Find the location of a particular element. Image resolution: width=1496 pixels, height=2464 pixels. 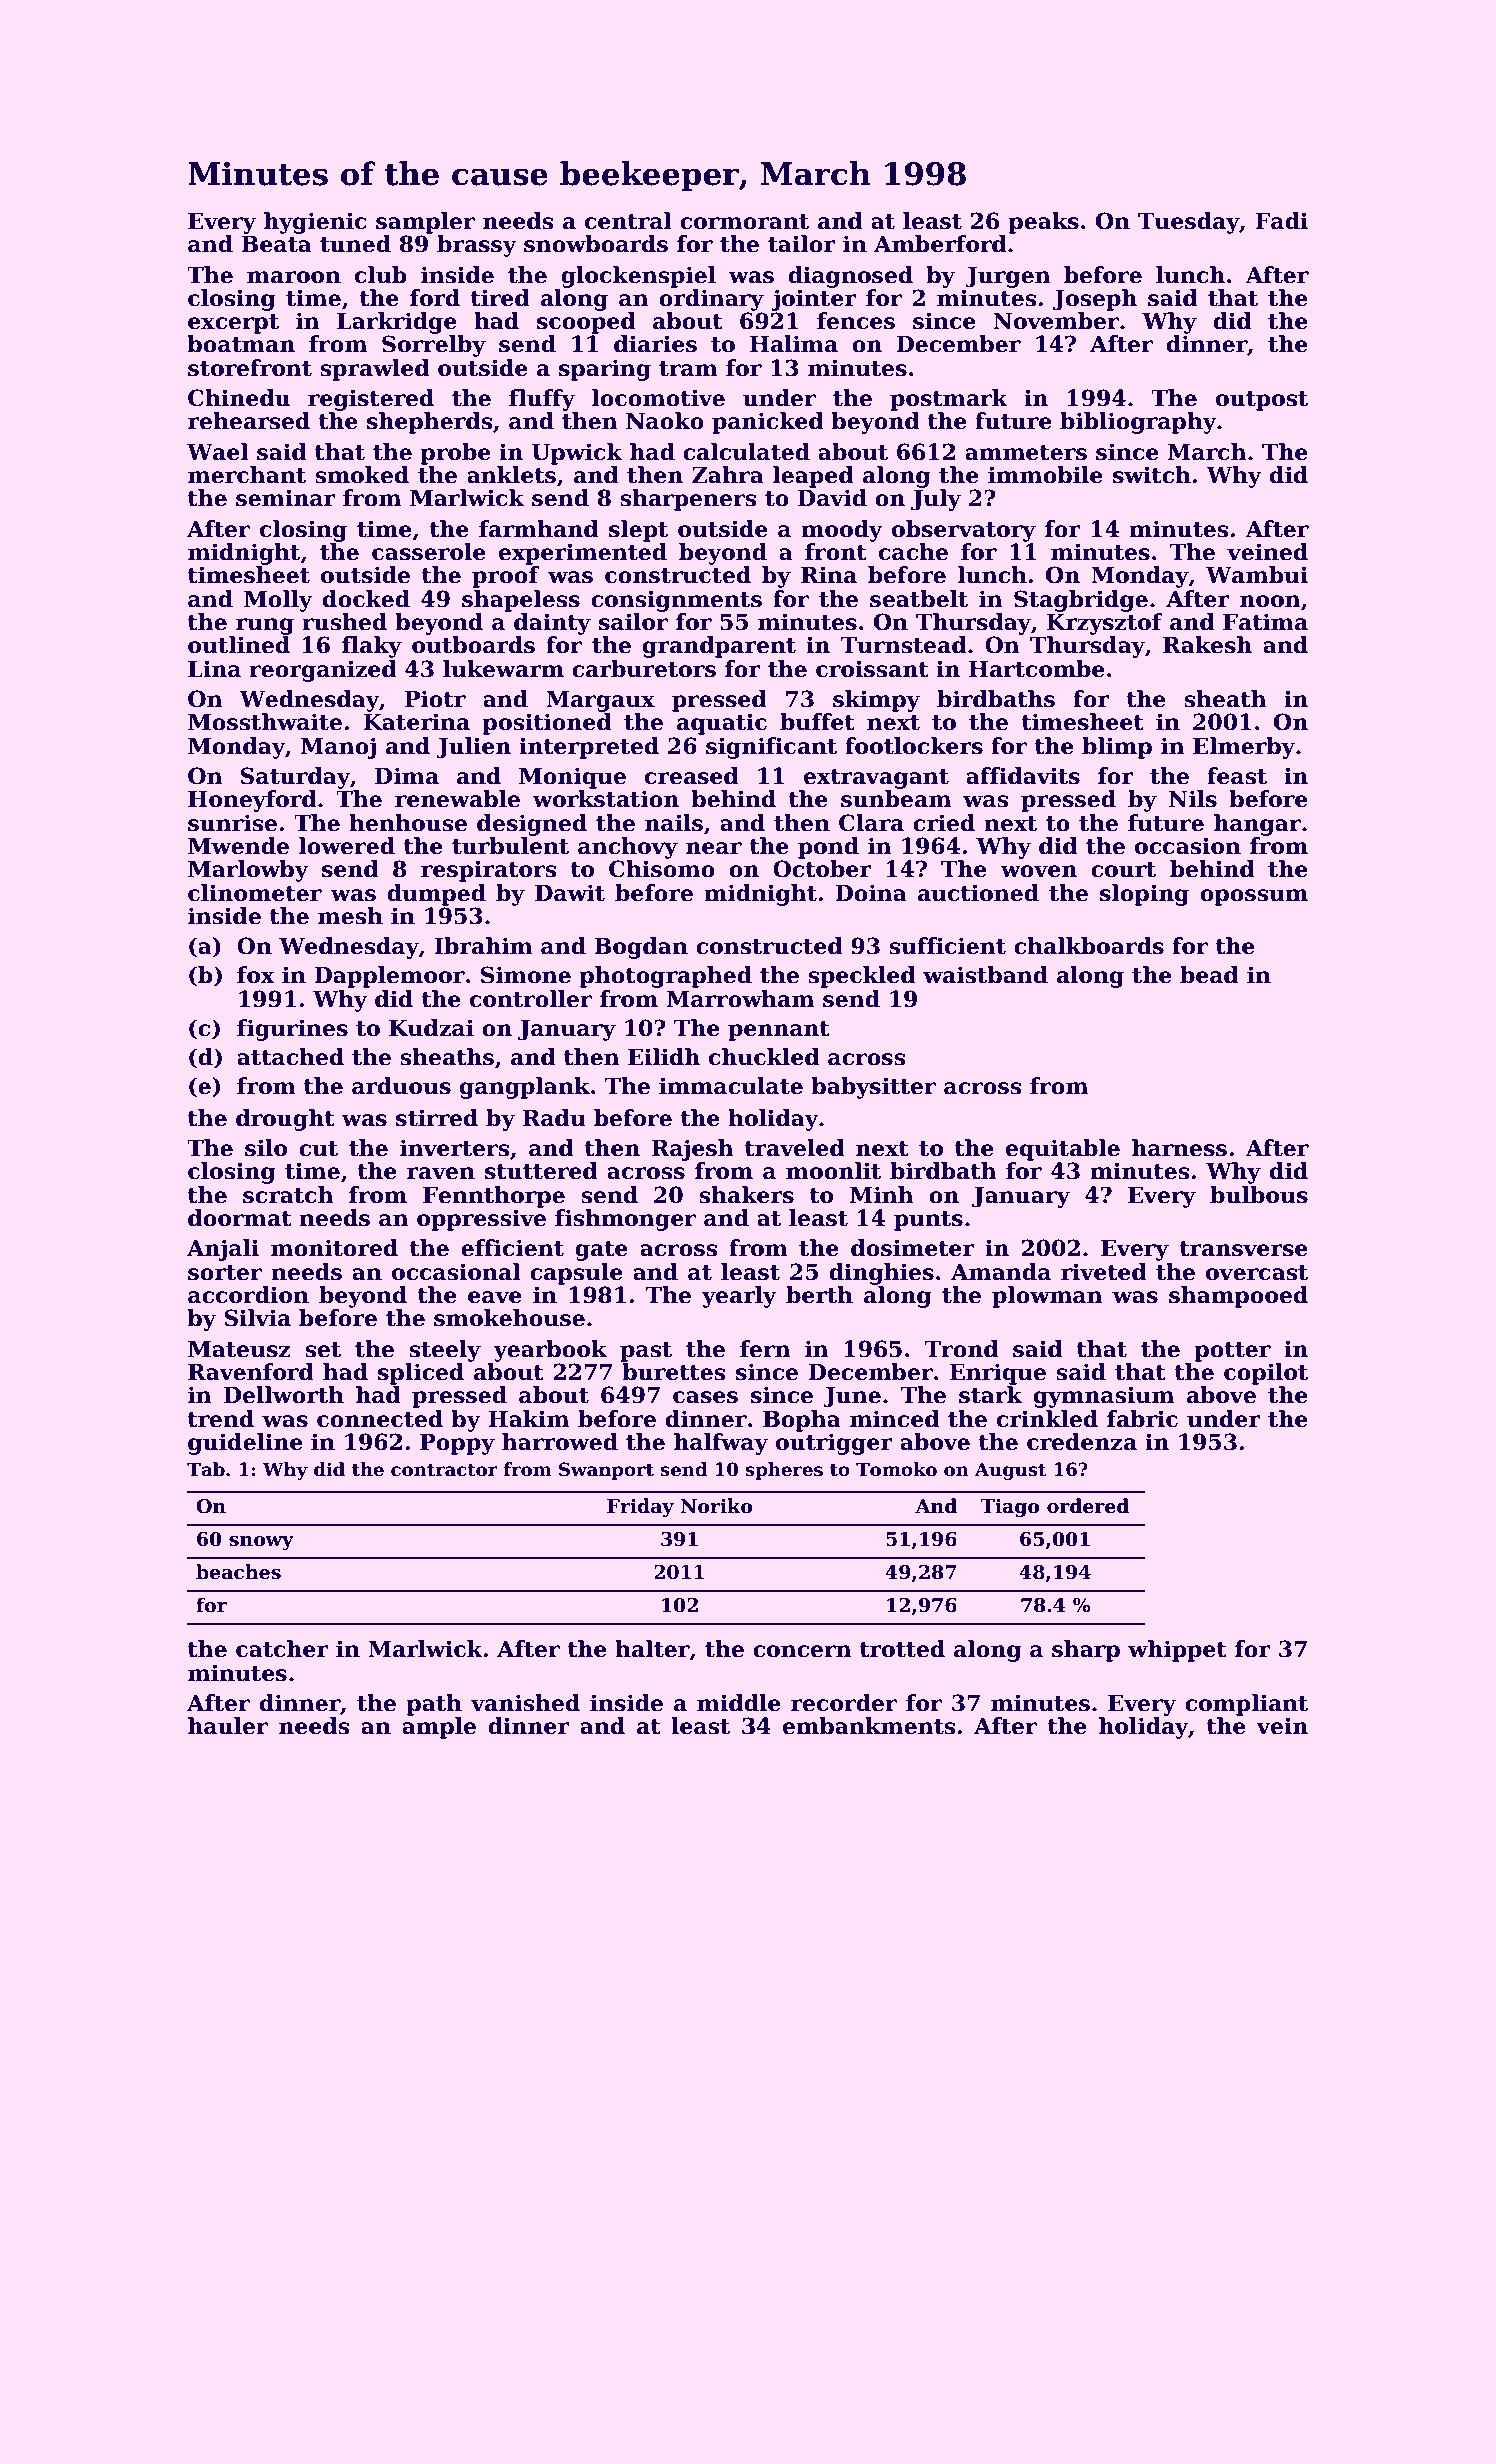

outpost is located at coordinates (1262, 401).
